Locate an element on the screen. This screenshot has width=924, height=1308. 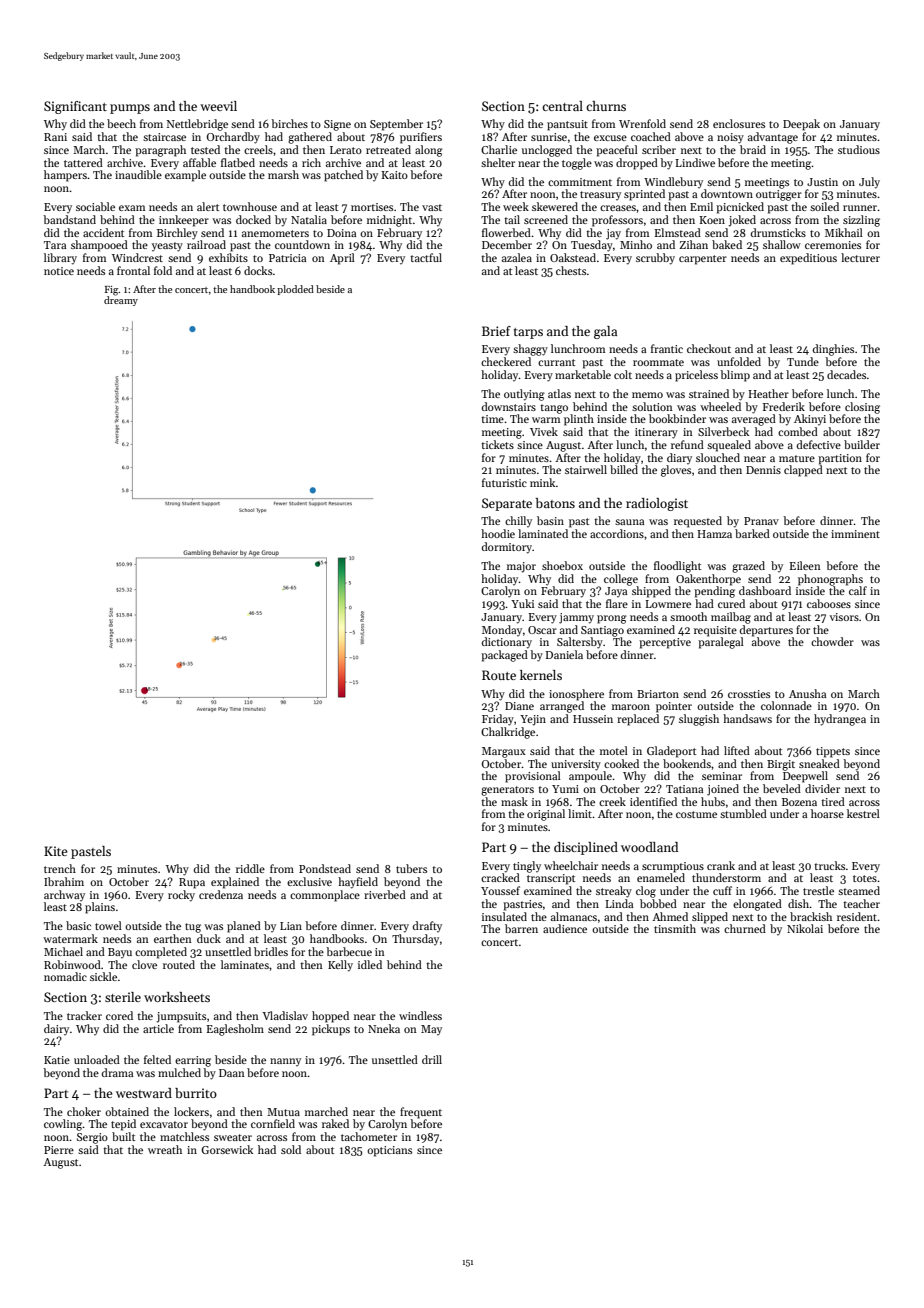
dictionary is located at coordinates (507, 643).
